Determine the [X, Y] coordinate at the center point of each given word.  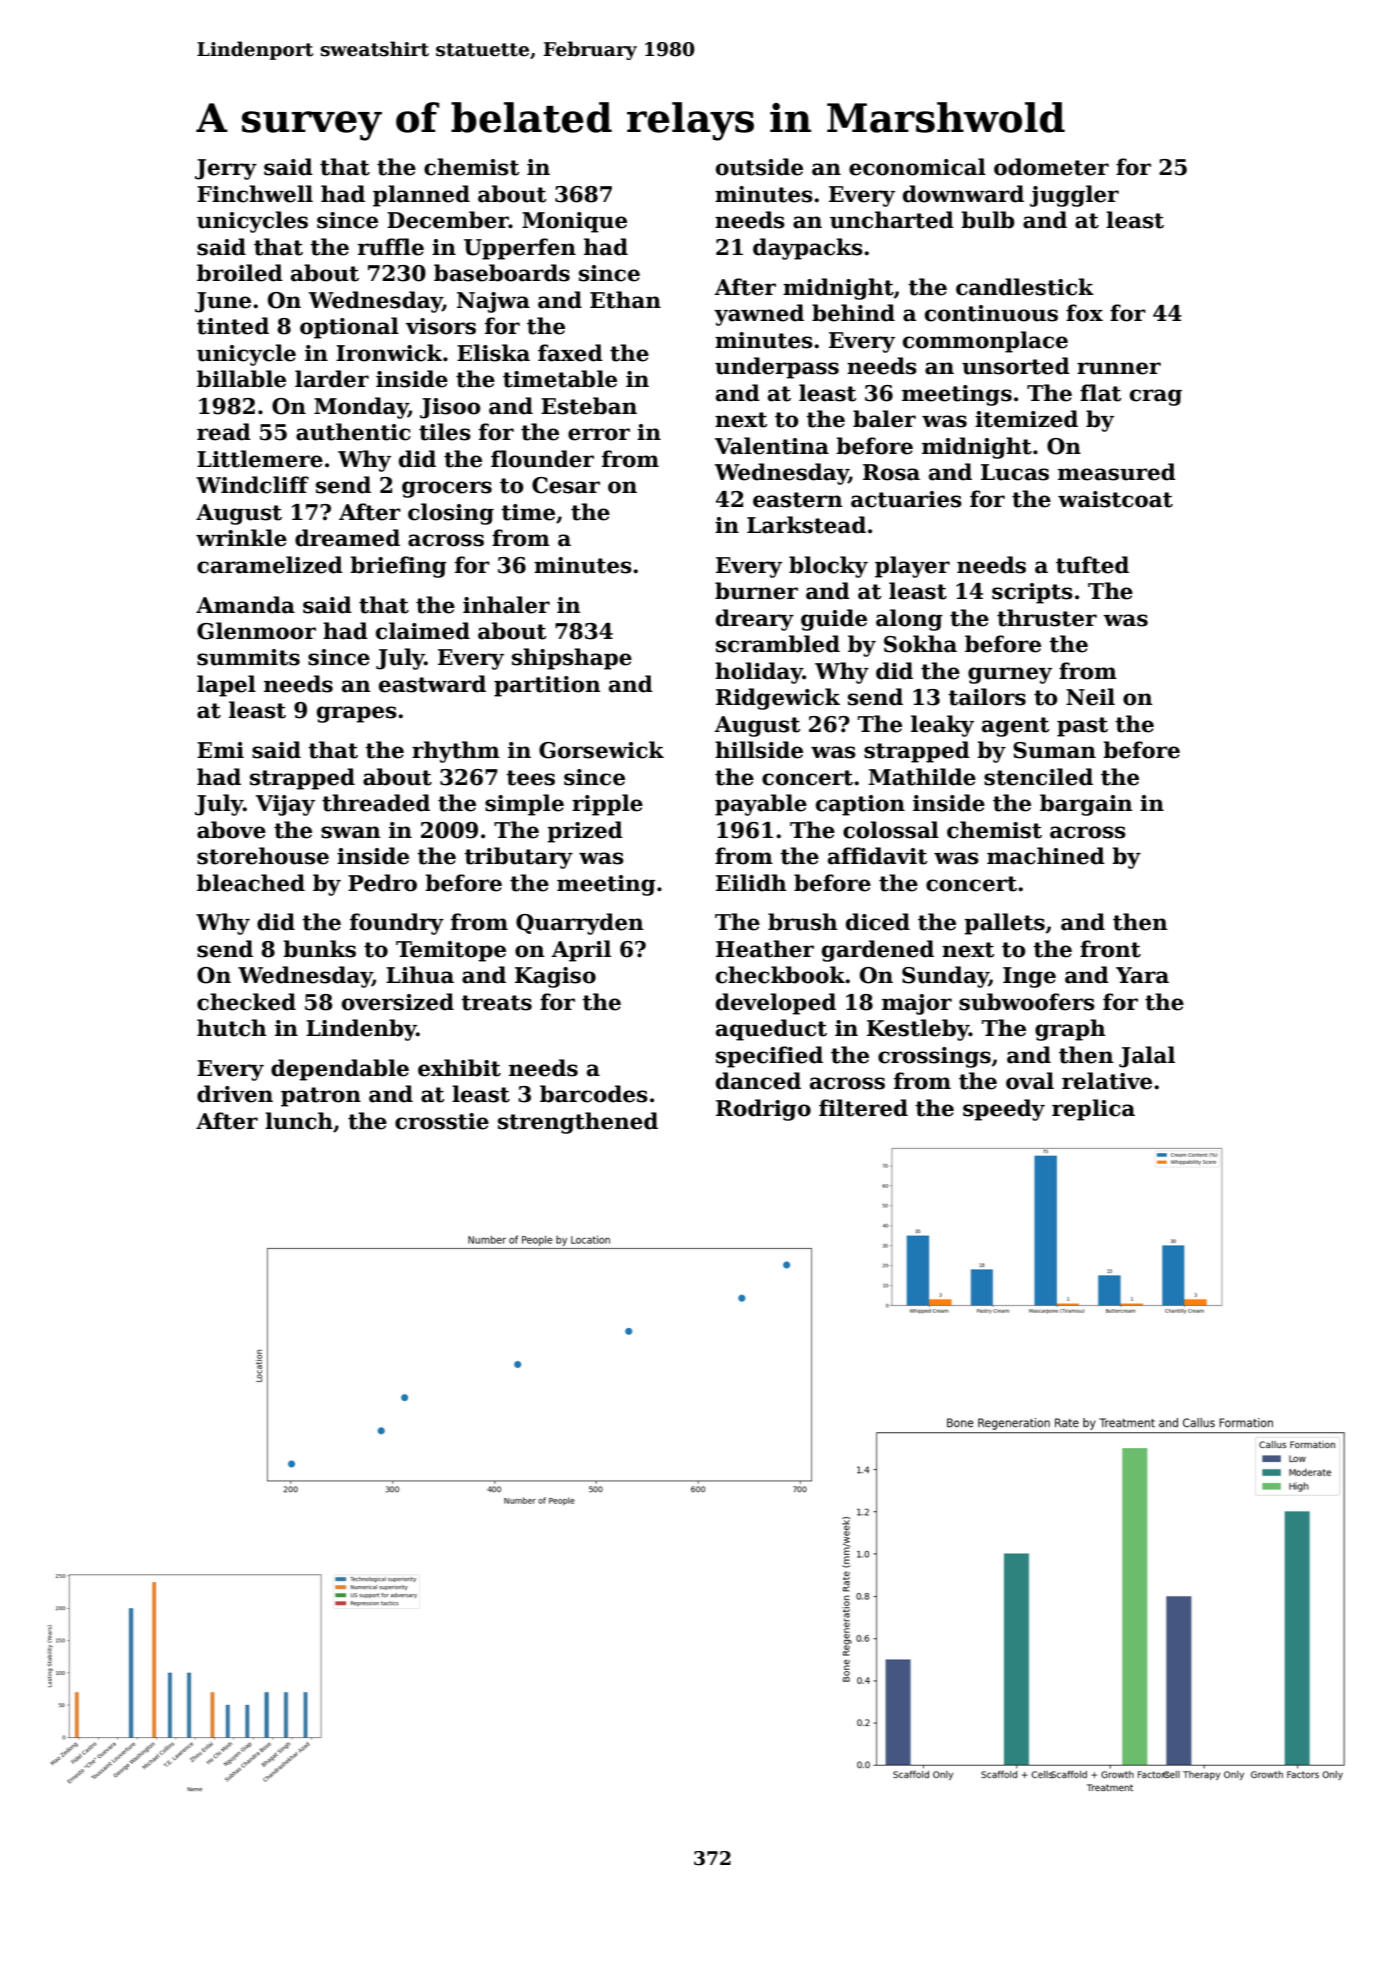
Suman [1054, 750]
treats [496, 1003]
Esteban [589, 406]
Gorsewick [601, 750]
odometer [1051, 167]
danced [758, 1081]
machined [1046, 856]
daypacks [808, 249]
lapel [226, 686]
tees [530, 778]
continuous [991, 313]
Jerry [226, 169]
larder [332, 379]
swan [351, 832]
